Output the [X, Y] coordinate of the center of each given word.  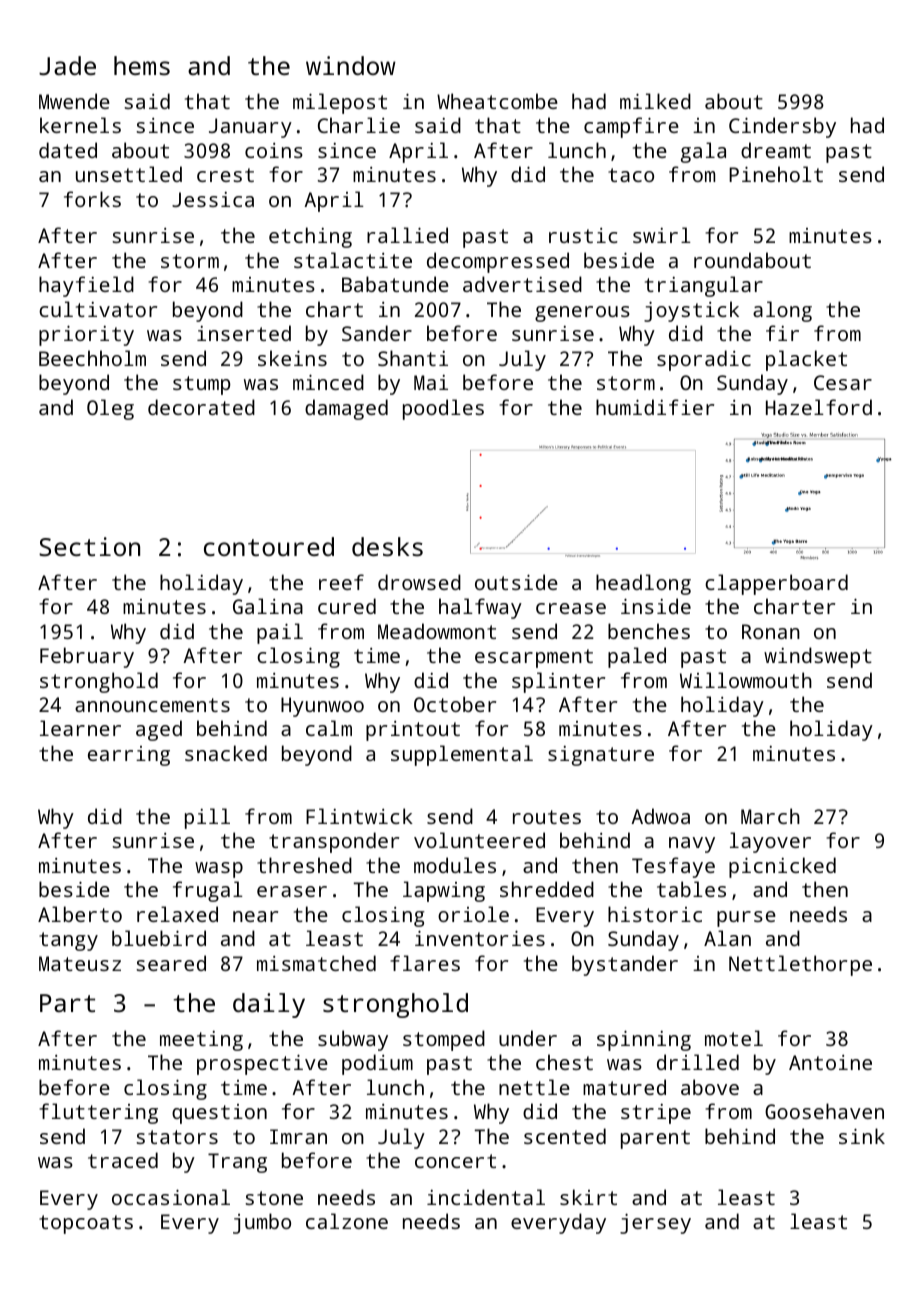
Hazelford [819, 407]
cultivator [98, 309]
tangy [68, 941]
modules [455, 865]
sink [862, 1136]
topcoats [86, 1224]
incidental [486, 1197]
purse [746, 919]
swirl [662, 235]
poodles [443, 409]
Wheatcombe [497, 101]
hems [142, 65]
